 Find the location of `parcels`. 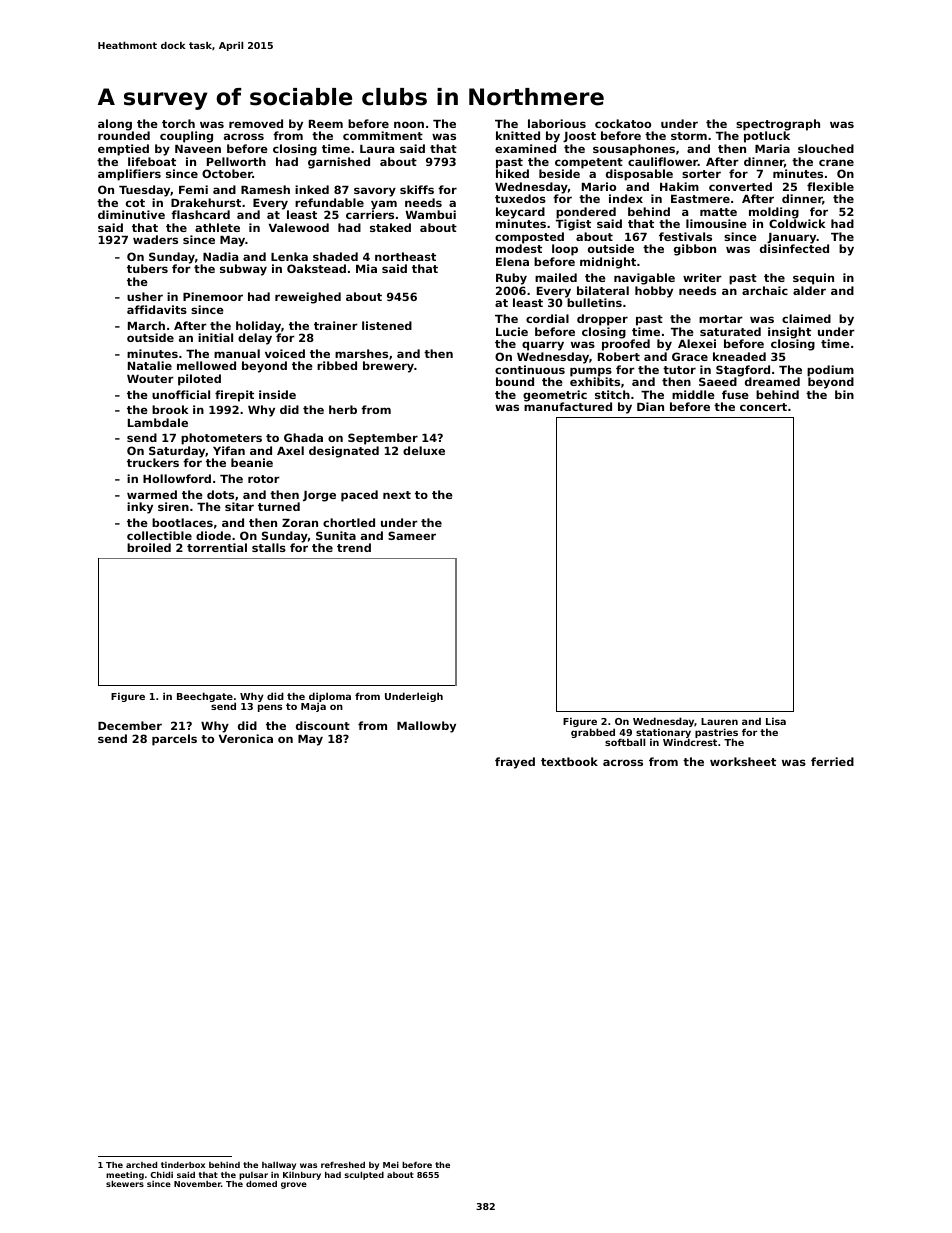

parcels is located at coordinates (174, 740).
